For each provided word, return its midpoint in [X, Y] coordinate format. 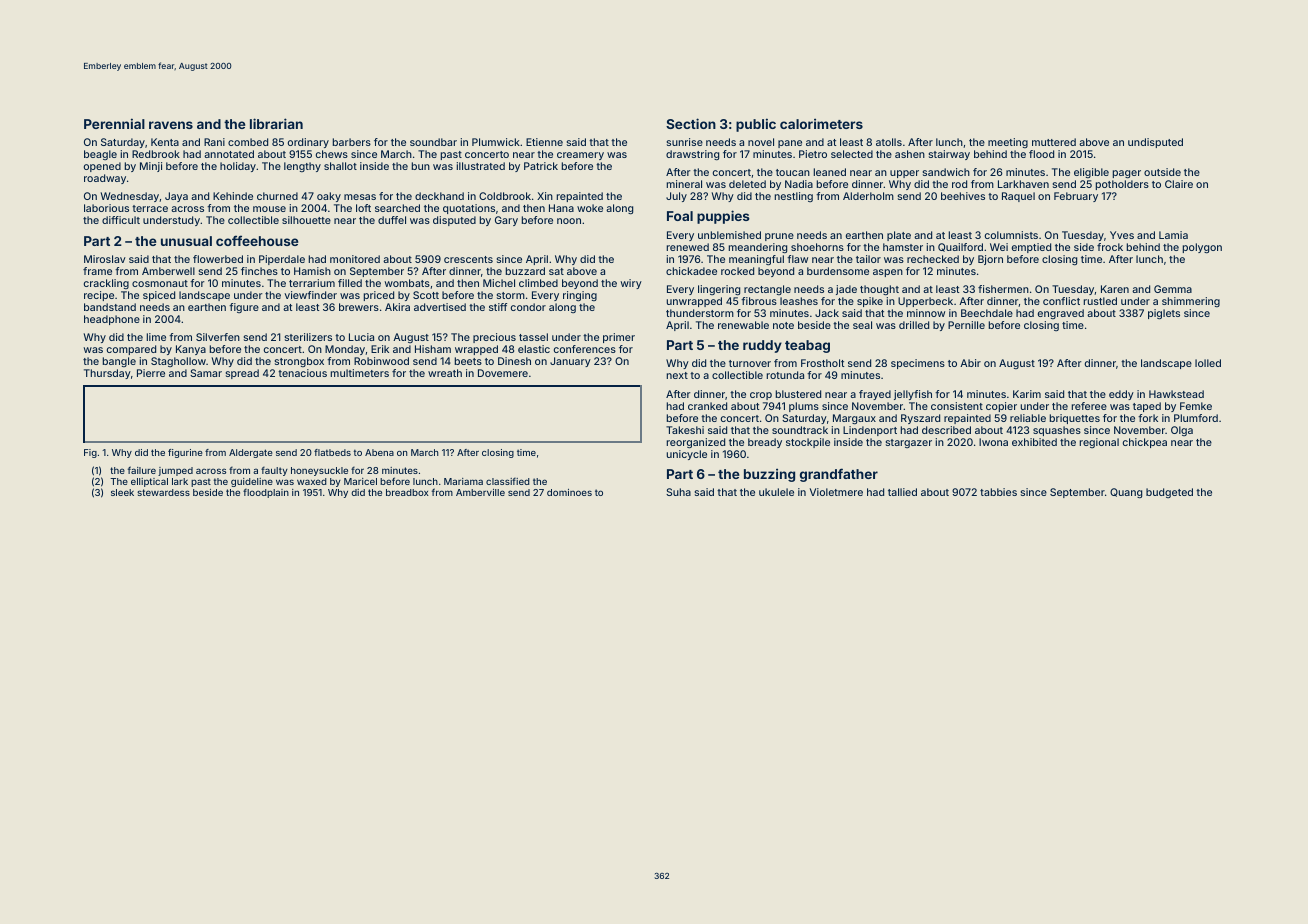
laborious [106, 208]
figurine [185, 453]
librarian [276, 123]
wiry [631, 284]
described [946, 430]
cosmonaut [160, 283]
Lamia [1173, 235]
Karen [1115, 289]
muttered [1054, 142]
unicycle [686, 455]
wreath [445, 373]
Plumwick [496, 142]
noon [569, 221]
